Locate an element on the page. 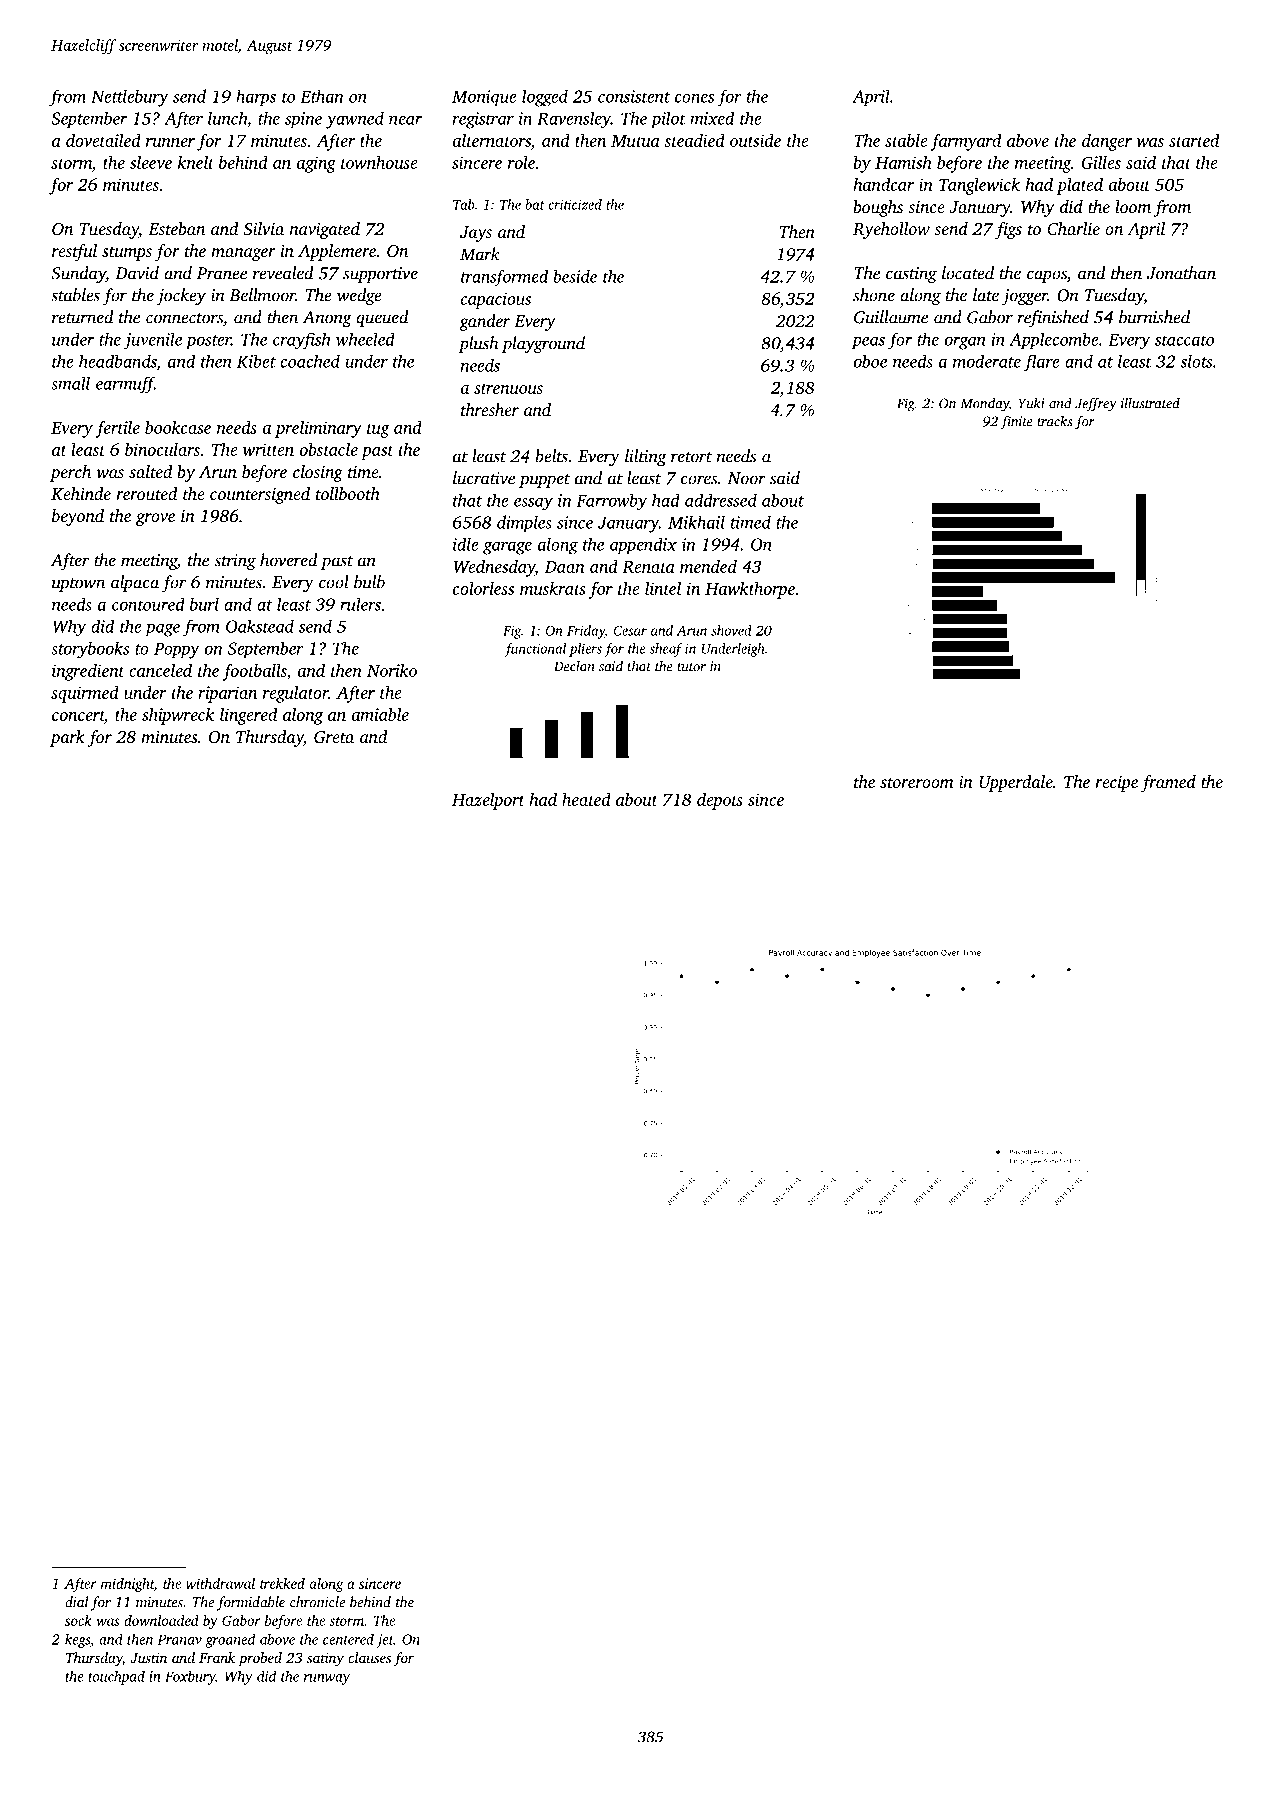  Greta is located at coordinates (334, 737).
